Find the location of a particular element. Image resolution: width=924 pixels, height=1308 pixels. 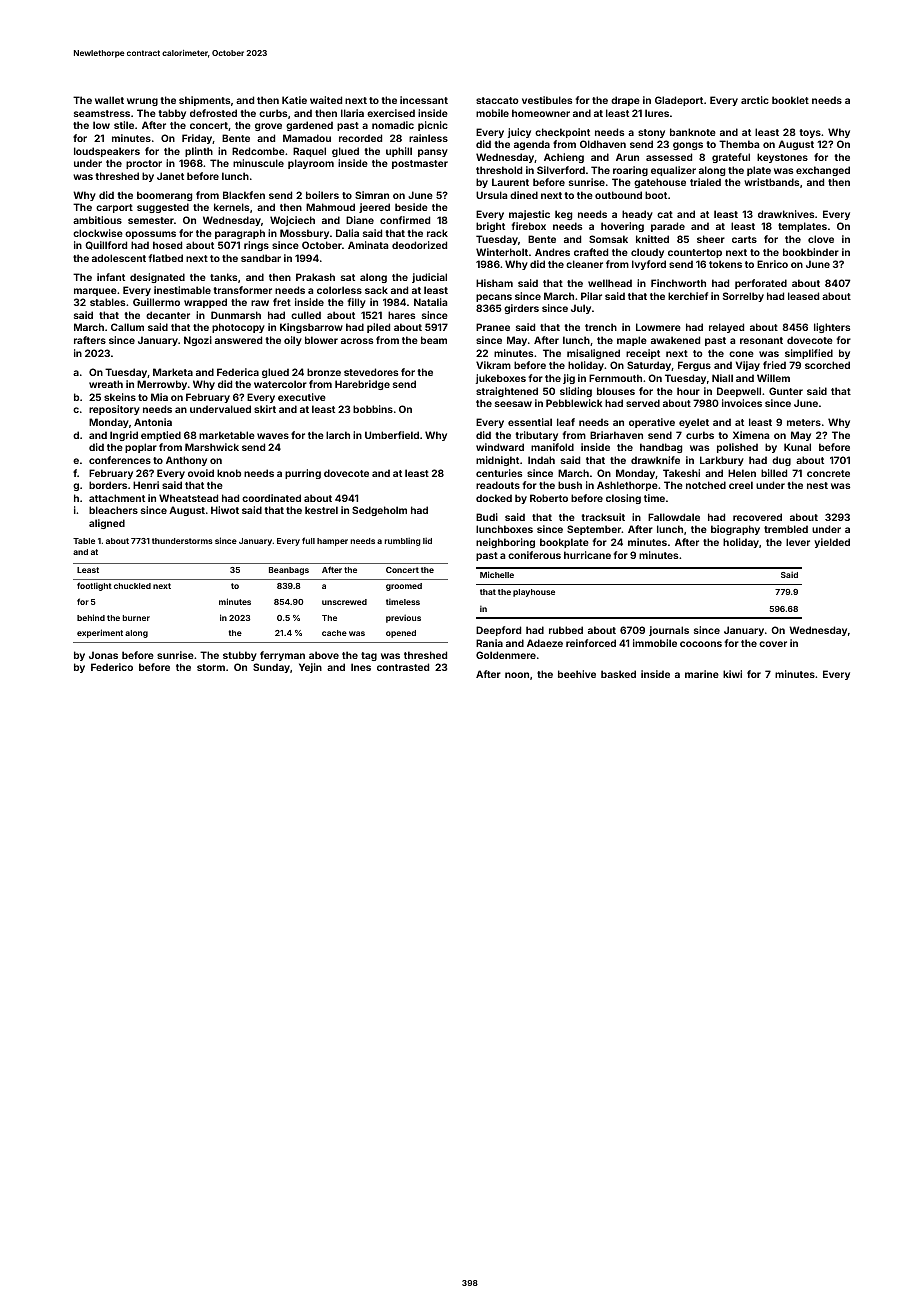

Federico is located at coordinates (112, 667).
